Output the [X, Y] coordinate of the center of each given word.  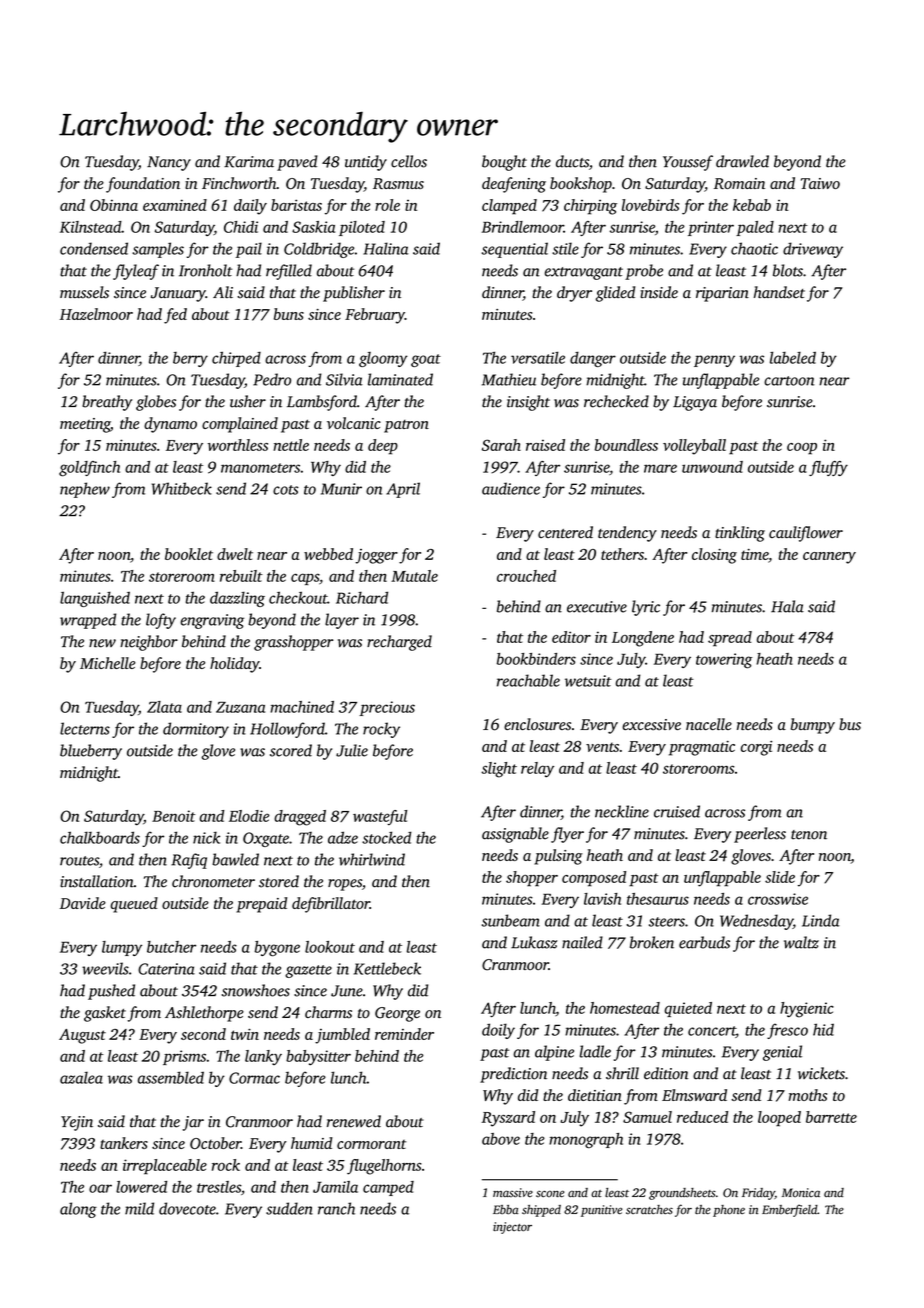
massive [513, 1193]
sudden [289, 1208]
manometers [260, 468]
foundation [143, 185]
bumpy [813, 726]
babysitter [318, 1058]
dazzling [237, 599]
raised [545, 445]
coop [802, 449]
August [82, 1036]
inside [659, 292]
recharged [399, 643]
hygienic [807, 1010]
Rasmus [398, 183]
